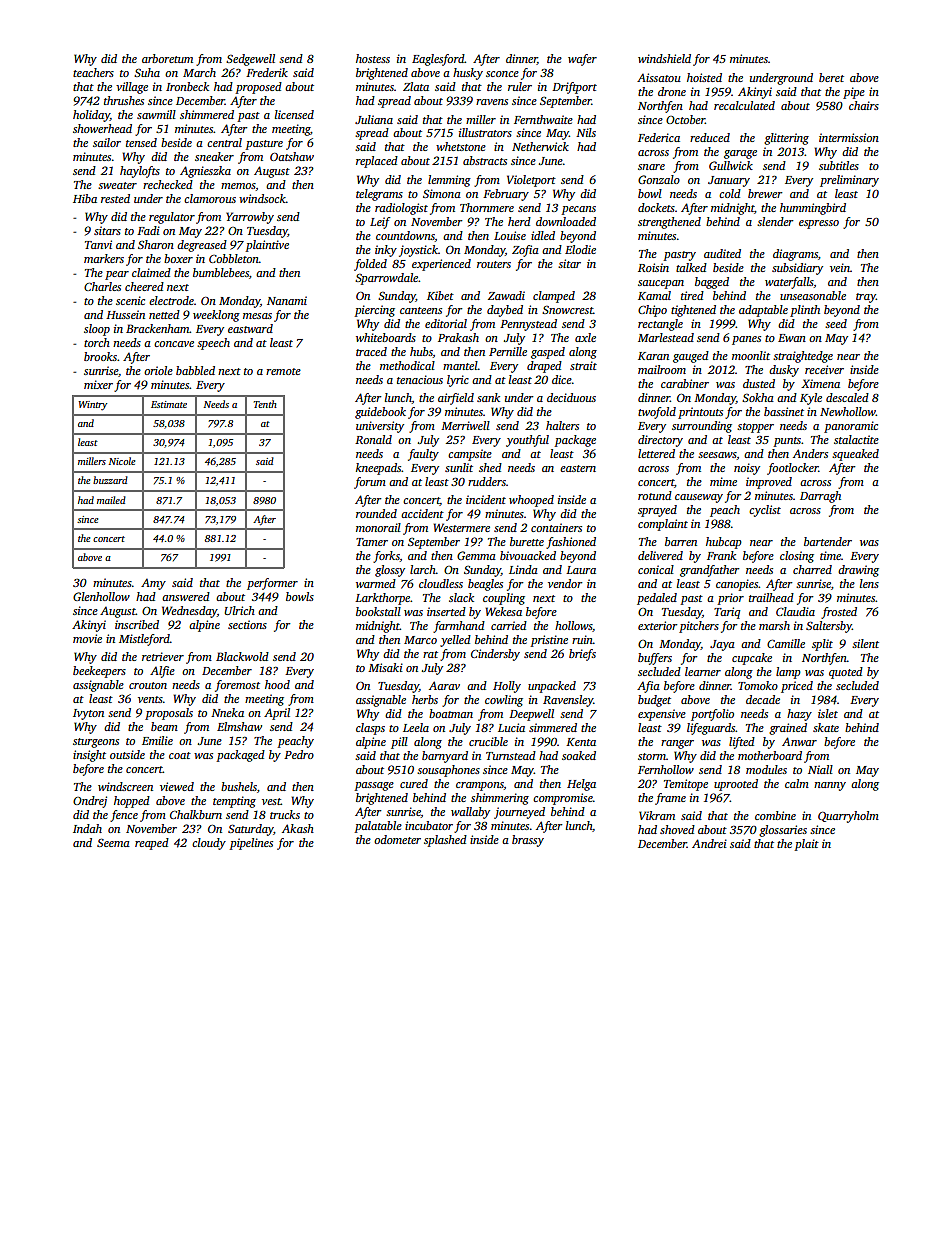 This screenshot has height=1233, width=952. Describe the element at coordinates (805, 311) in the screenshot. I see `plinth` at that location.
